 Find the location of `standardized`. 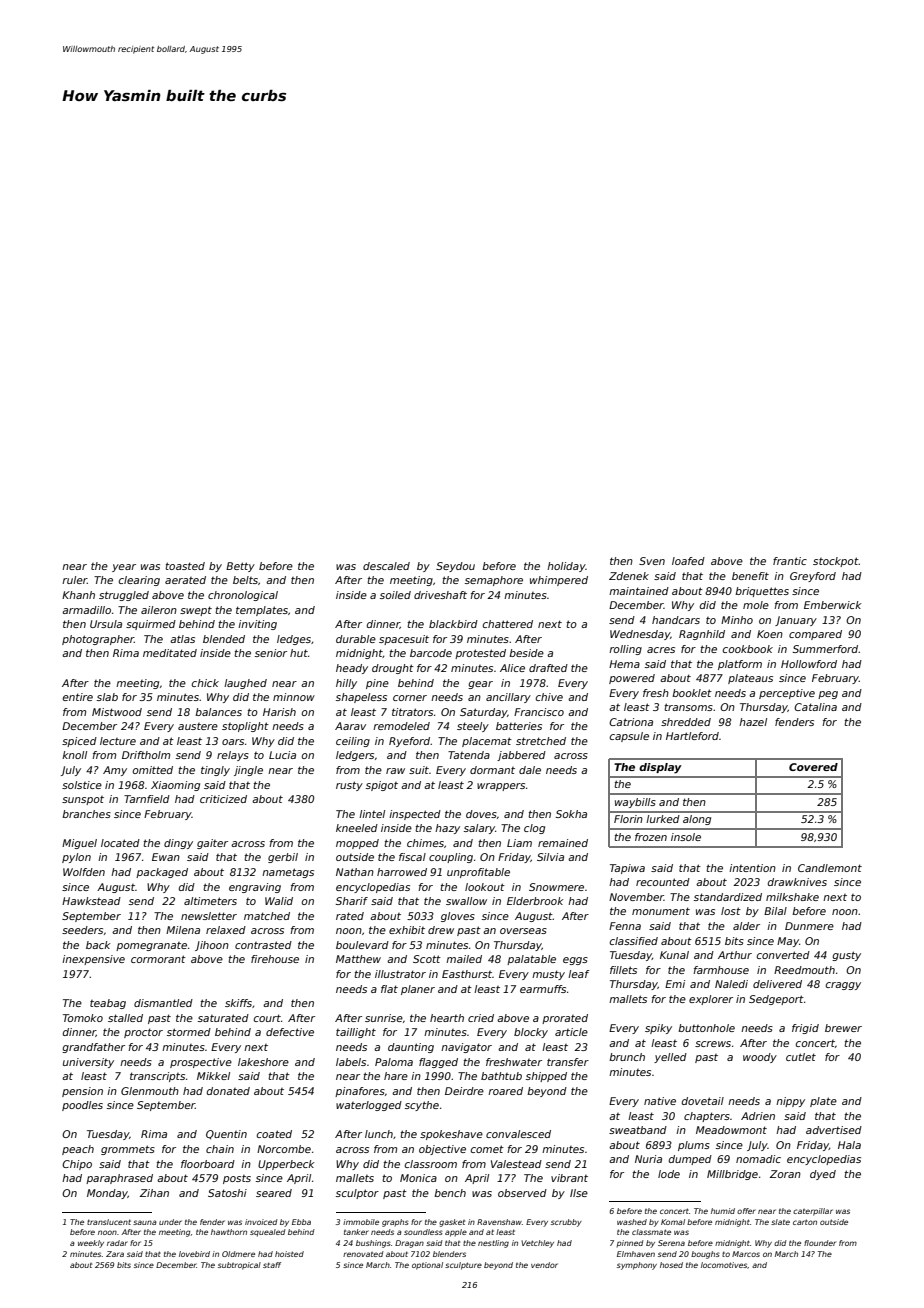

standardized is located at coordinates (728, 897).
